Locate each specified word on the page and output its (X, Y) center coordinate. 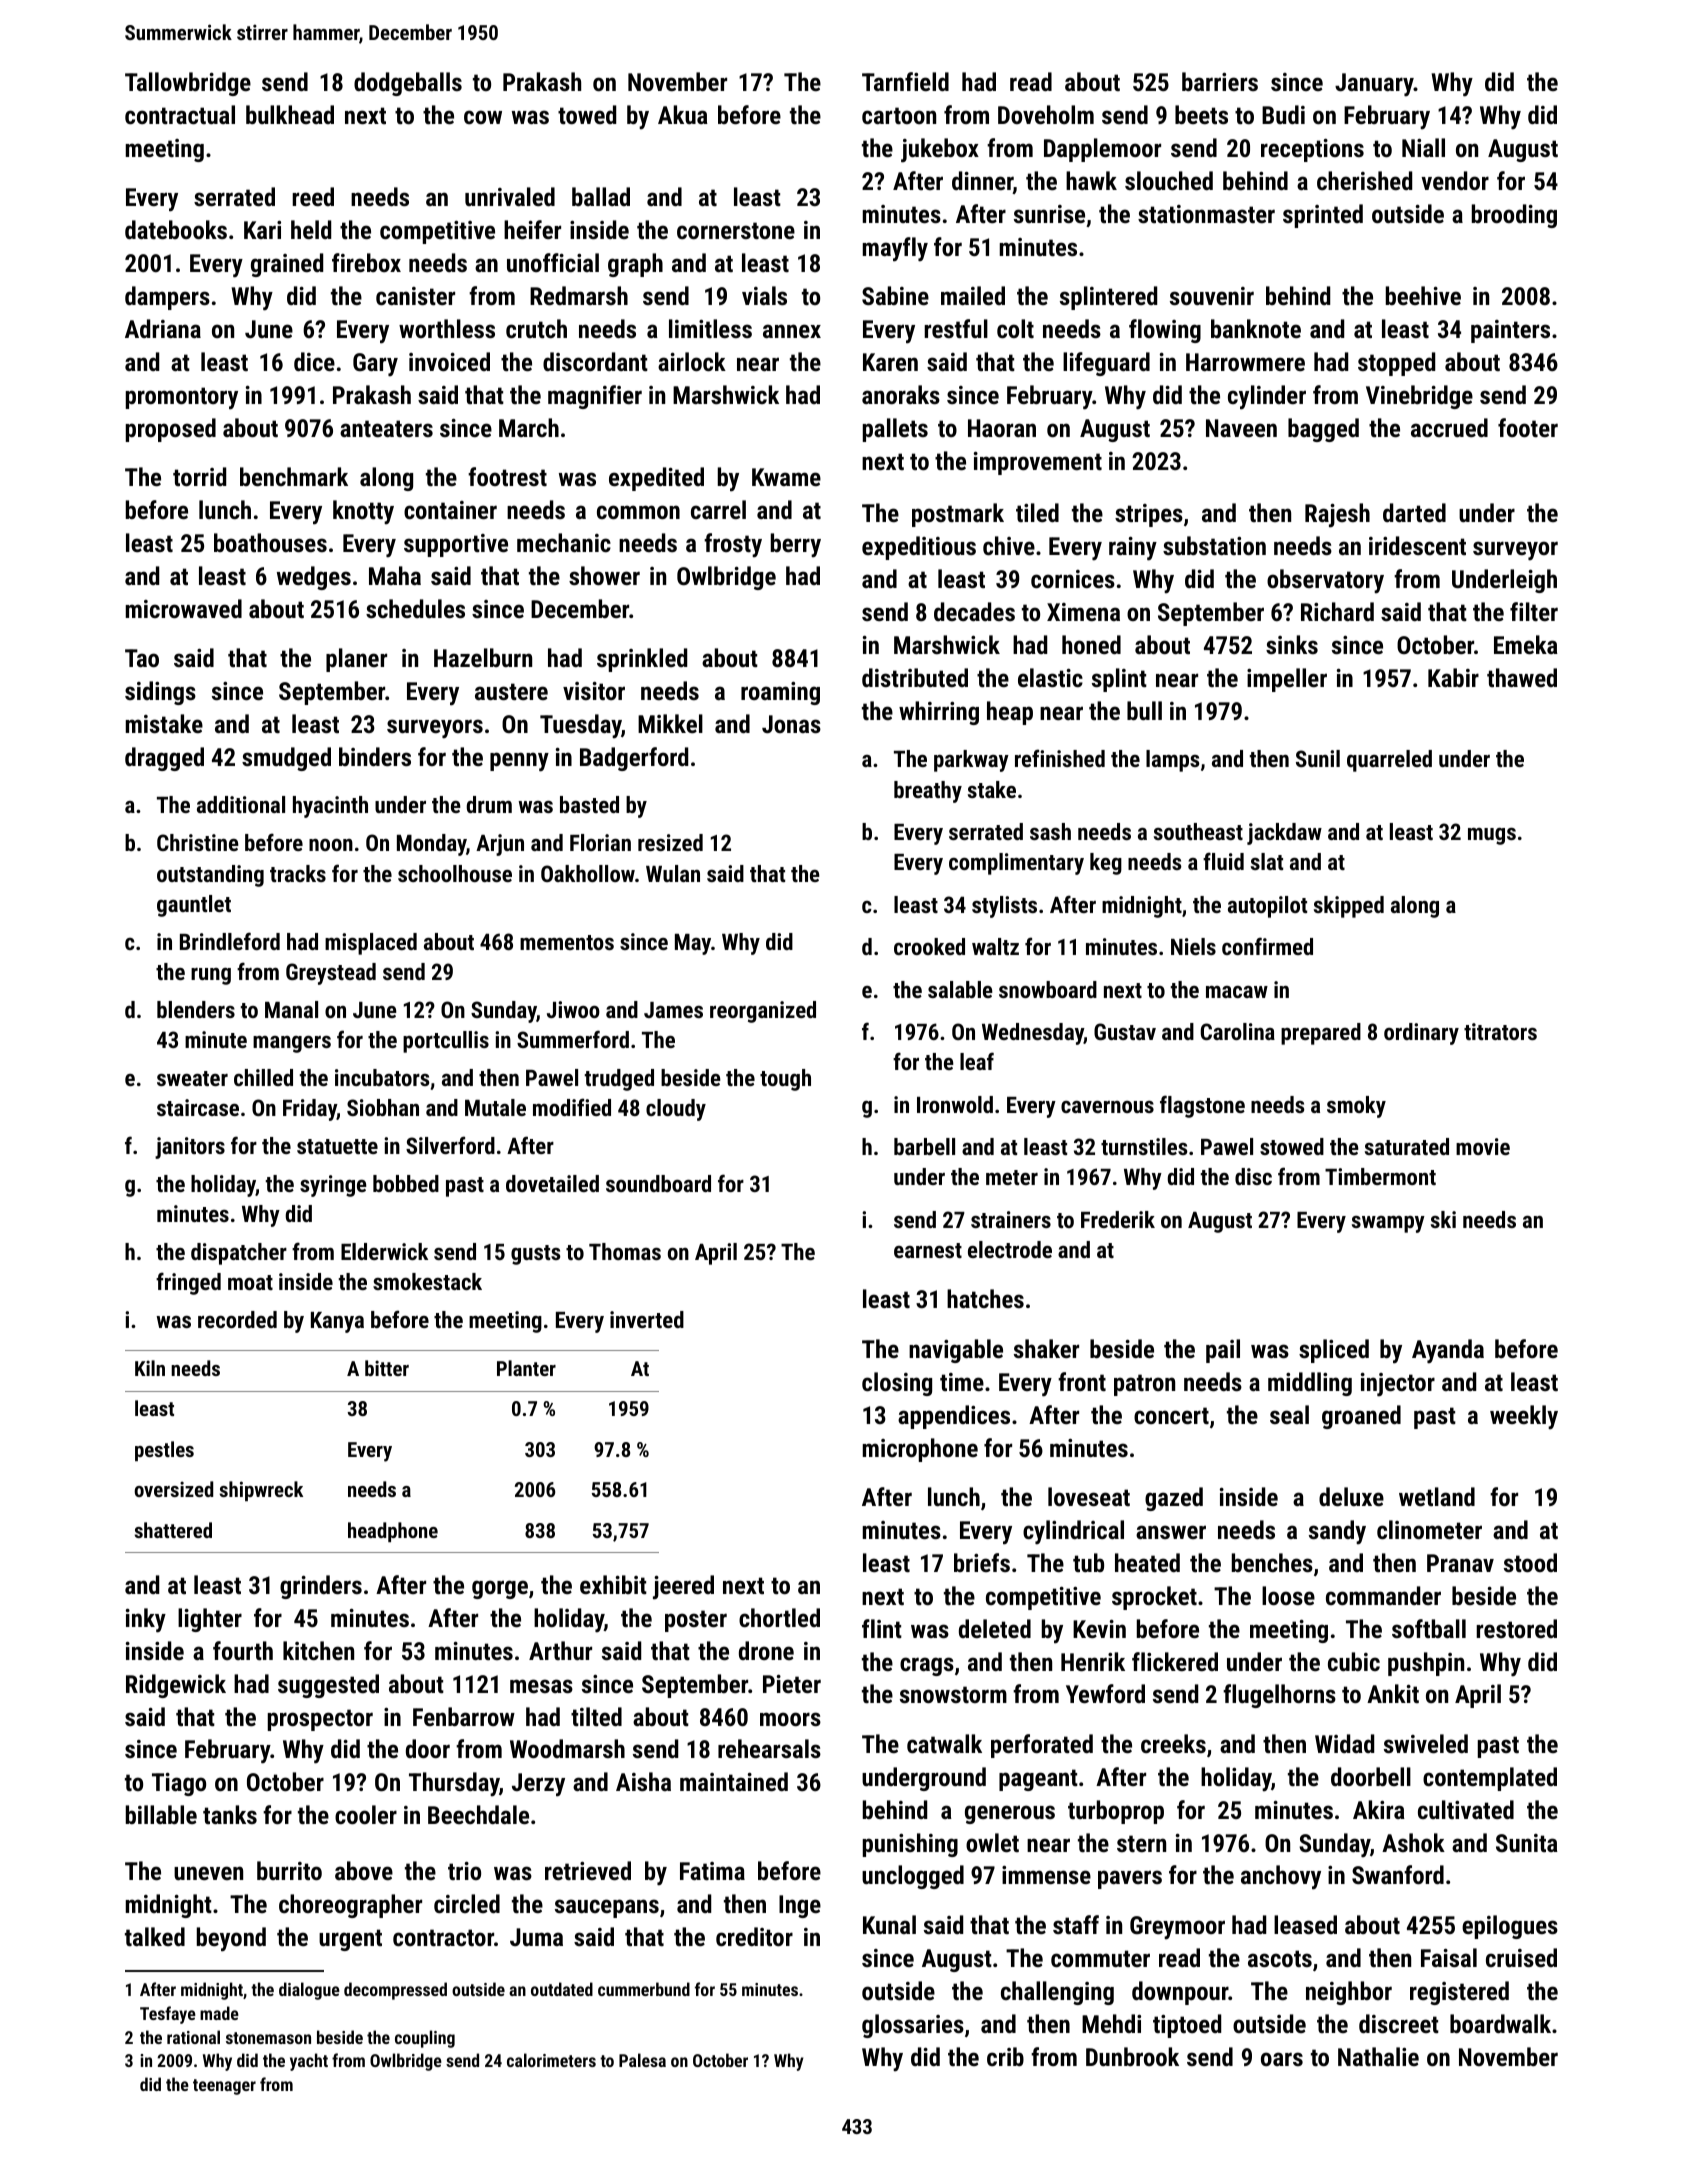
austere (511, 691)
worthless (447, 328)
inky (146, 1620)
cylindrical (1073, 1532)
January (1374, 85)
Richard (1337, 611)
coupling (425, 2039)
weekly (1524, 1417)
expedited (656, 479)
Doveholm (1046, 114)
